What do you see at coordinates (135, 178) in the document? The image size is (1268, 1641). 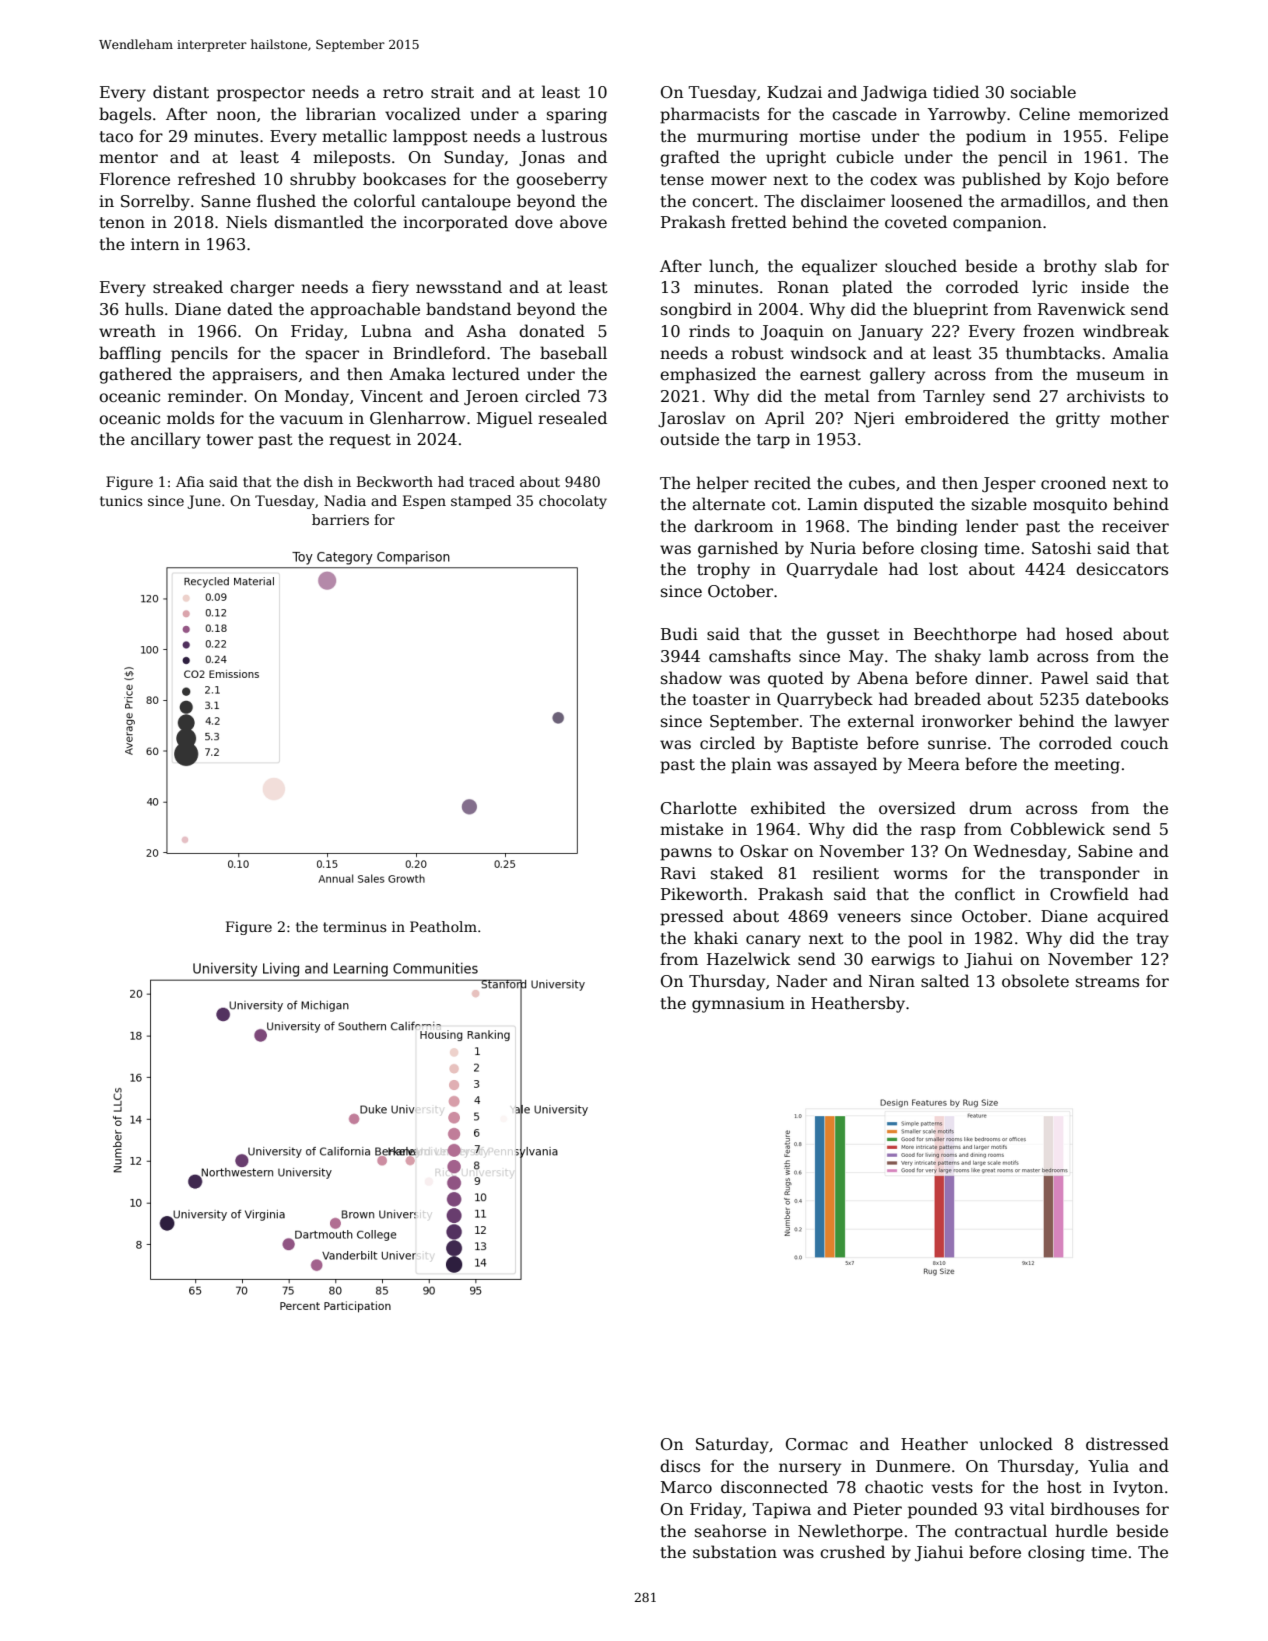 I see `Florence` at bounding box center [135, 178].
